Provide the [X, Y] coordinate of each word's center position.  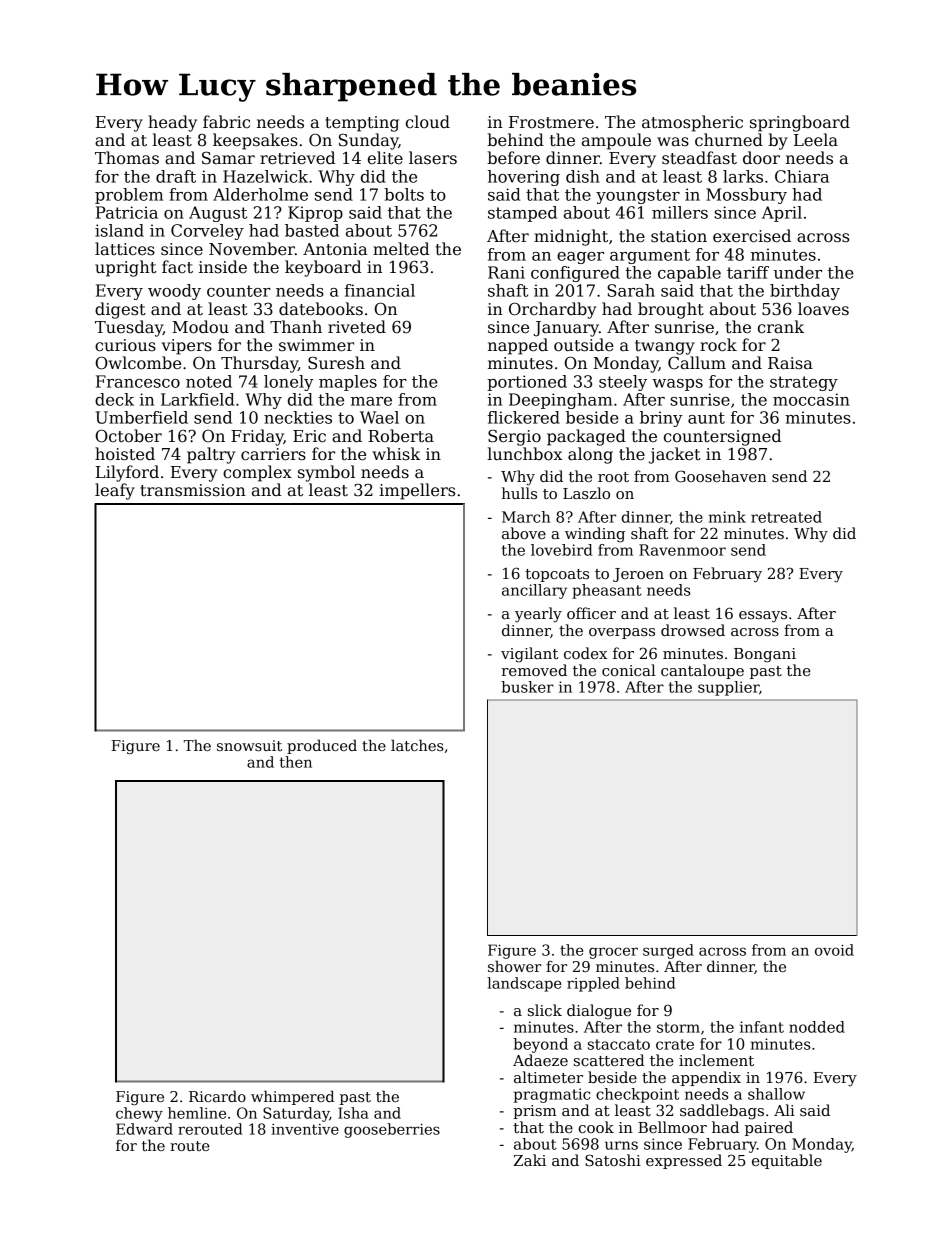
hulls [519, 493]
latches [417, 745]
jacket [675, 455]
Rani [506, 272]
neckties [298, 417]
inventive [305, 1129]
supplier [728, 688]
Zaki [530, 1160]
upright [125, 268]
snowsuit [249, 745]
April [782, 214]
